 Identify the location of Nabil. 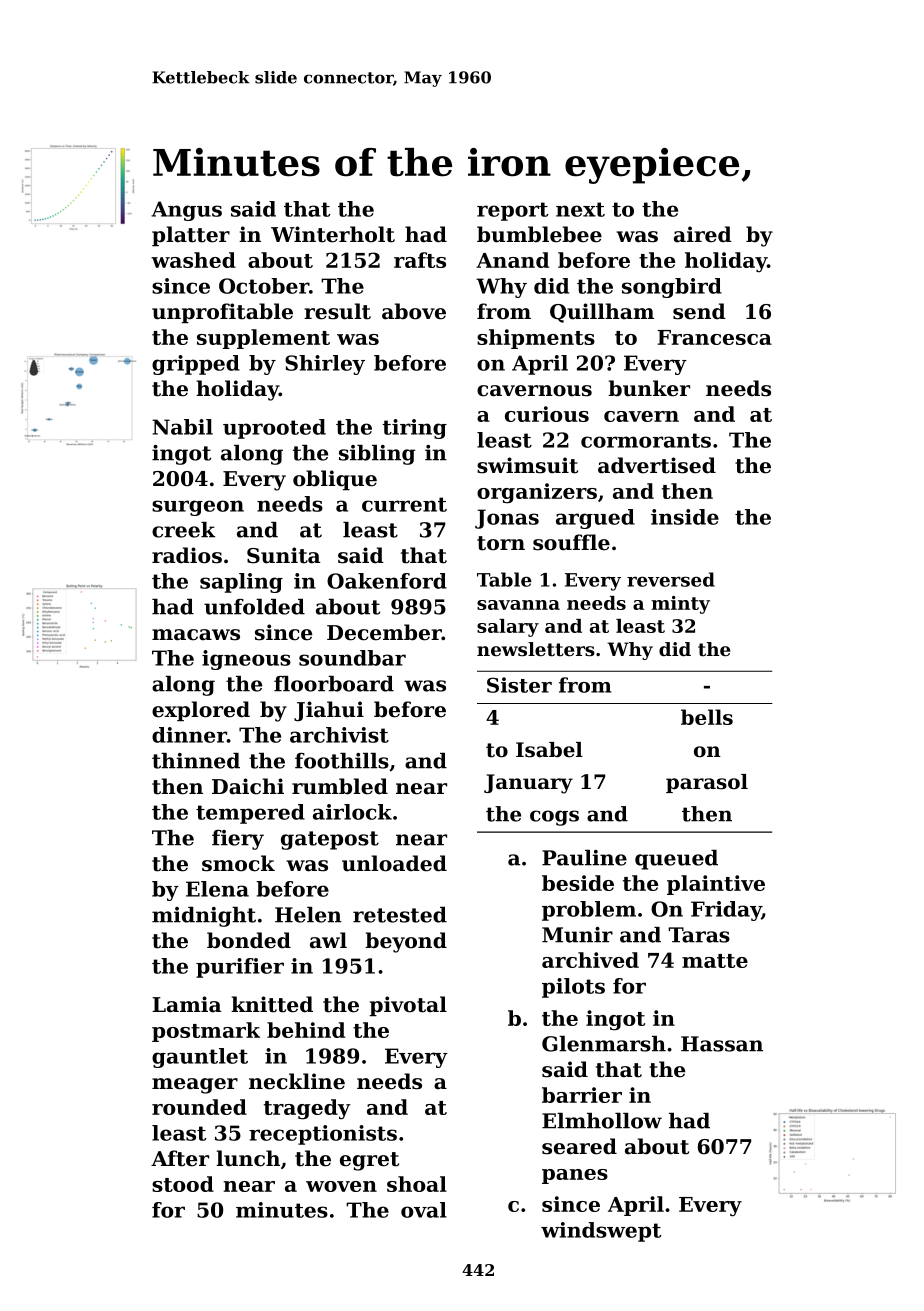
(182, 427).
